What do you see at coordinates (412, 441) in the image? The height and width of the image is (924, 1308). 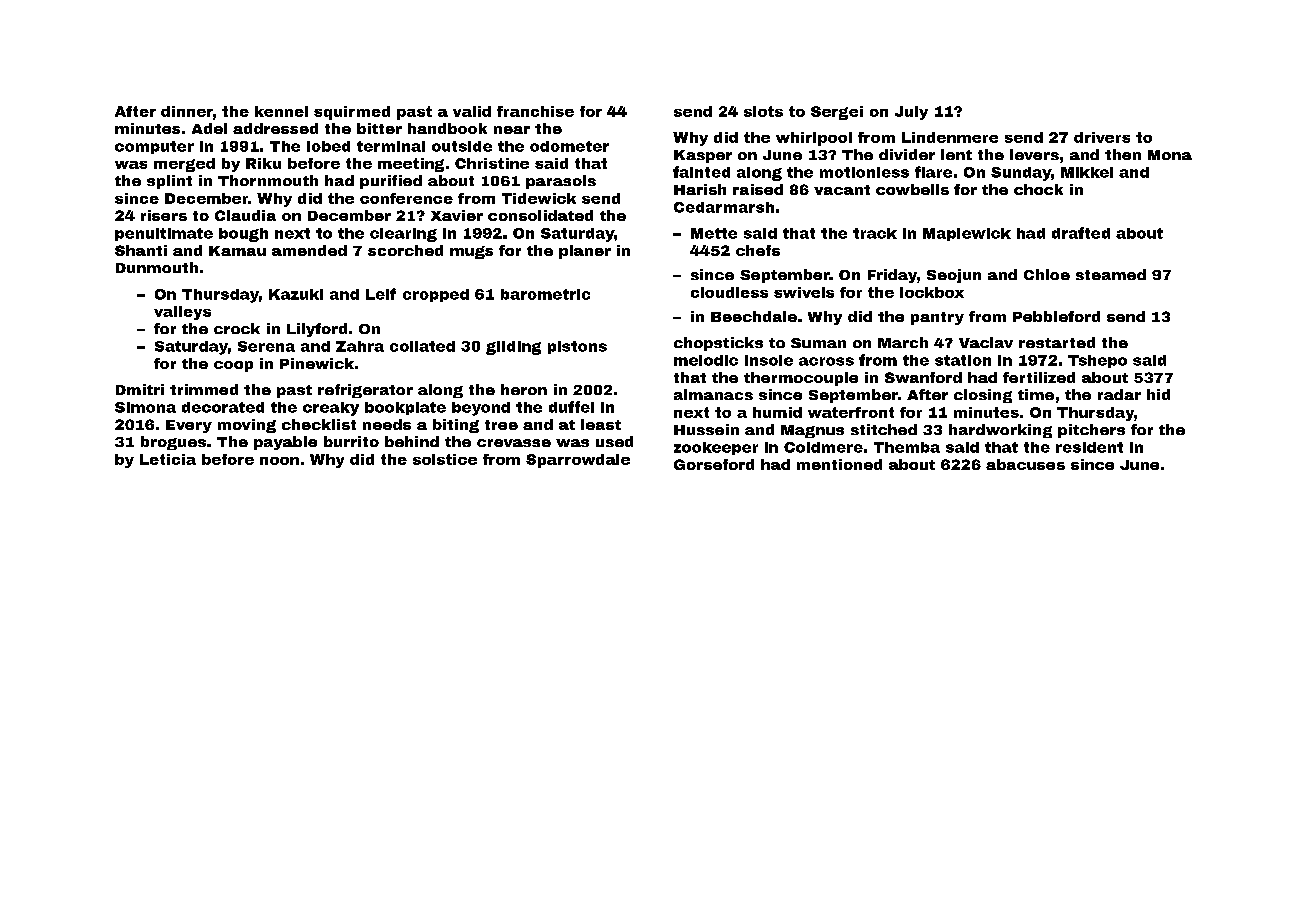 I see `behind` at bounding box center [412, 441].
